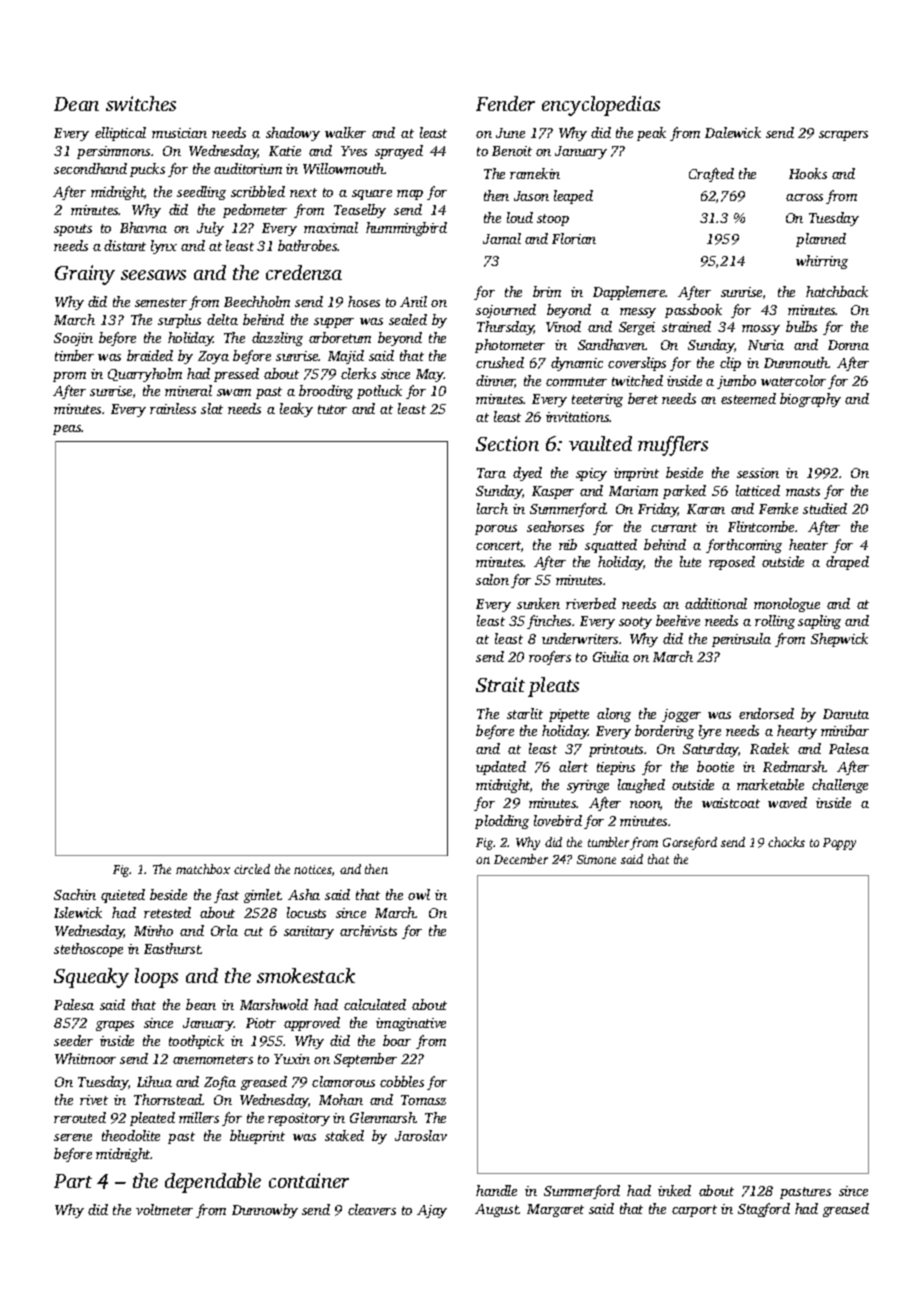 The height and width of the image is (1308, 924). What do you see at coordinates (67, 430) in the image?
I see `peas` at bounding box center [67, 430].
